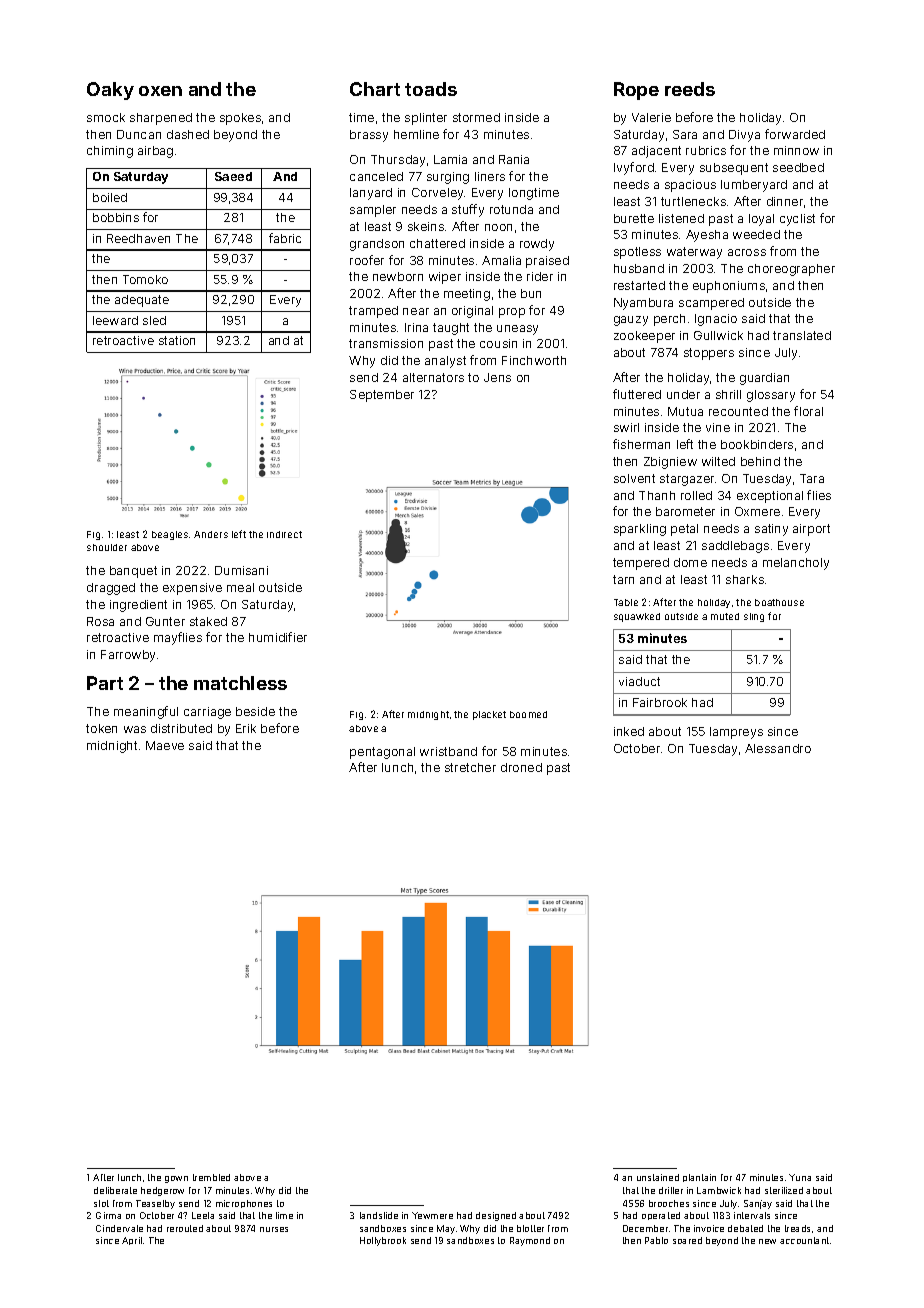 This page has height=1308, width=924. Describe the element at coordinates (778, 748) in the page. I see `Alessandro` at that location.
